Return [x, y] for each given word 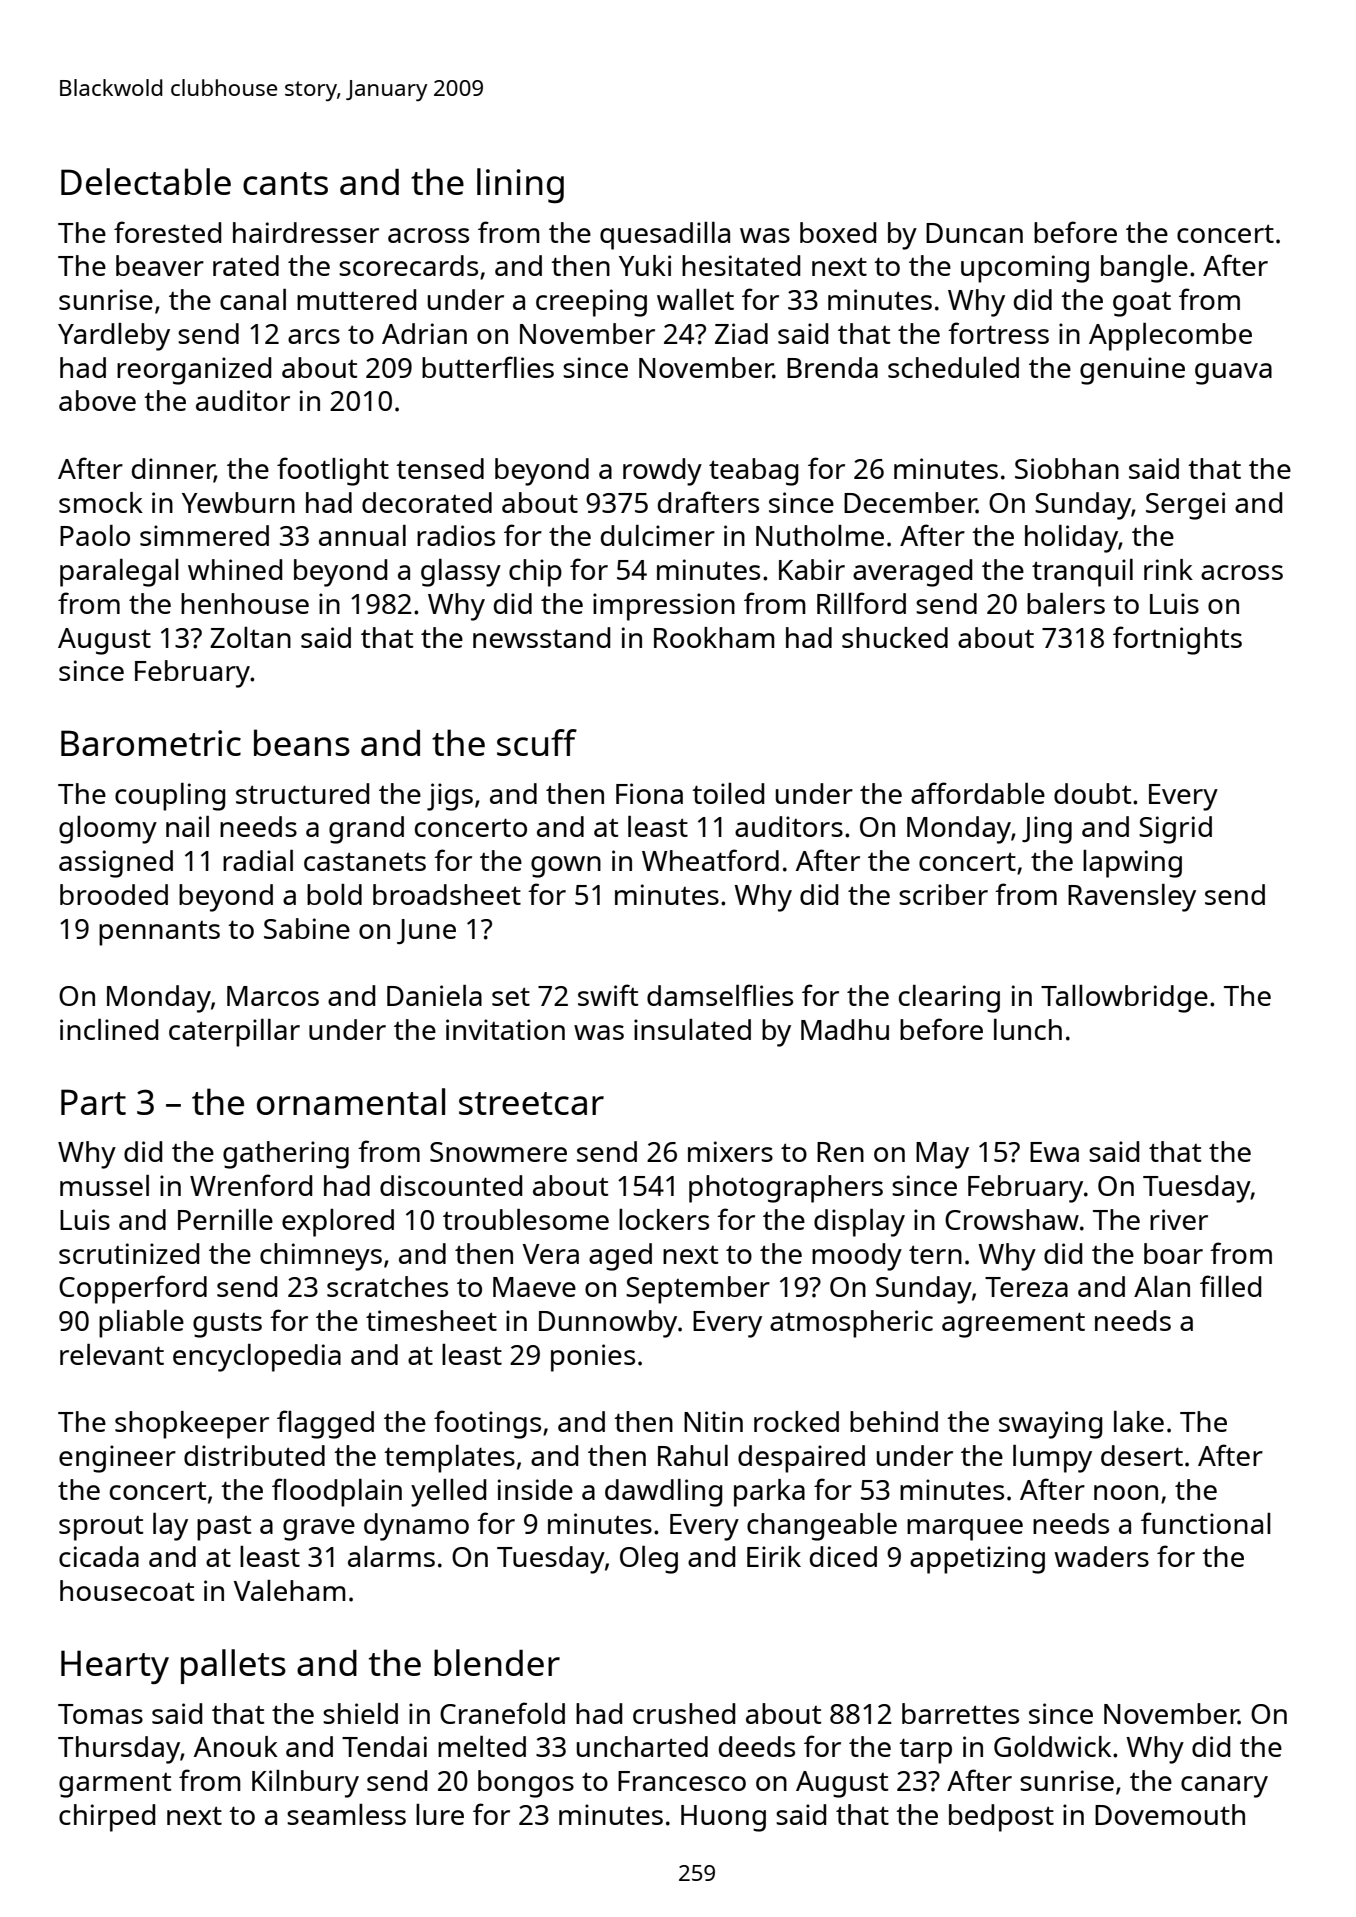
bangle [1144, 269]
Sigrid [1175, 830]
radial [258, 860]
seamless [346, 1814]
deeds [757, 1746]
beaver [160, 265]
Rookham [714, 637]
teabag [753, 472]
